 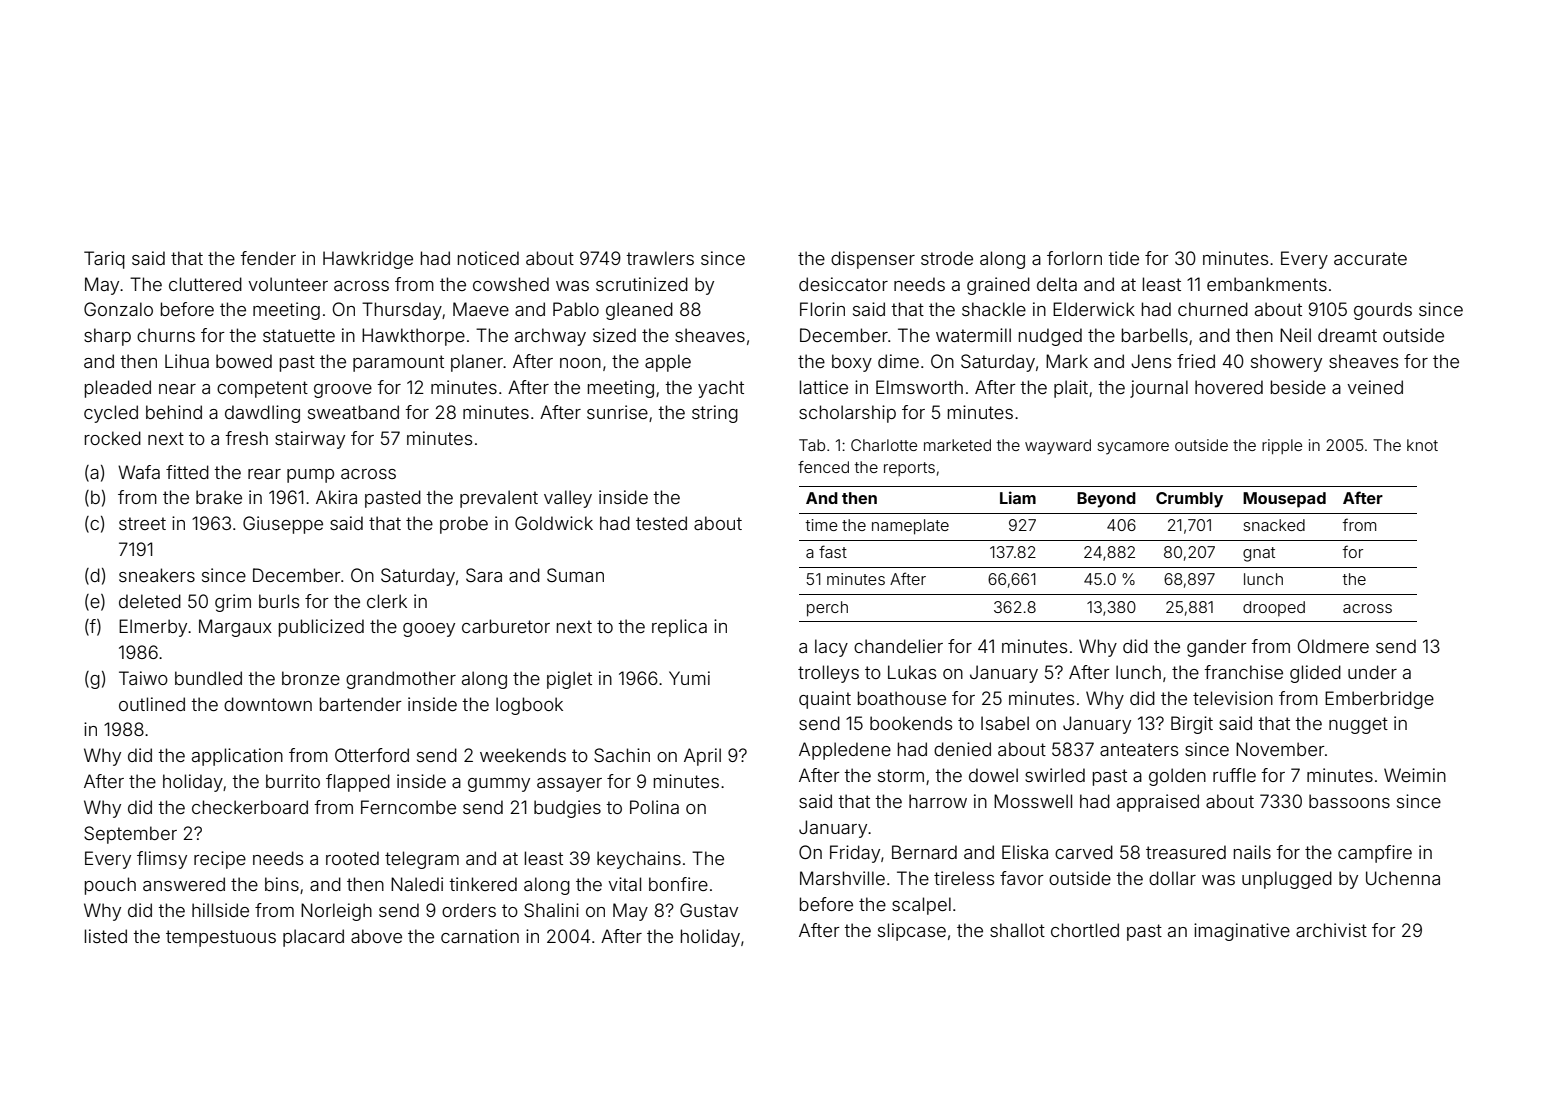 I want to click on golden, so click(x=1177, y=777).
